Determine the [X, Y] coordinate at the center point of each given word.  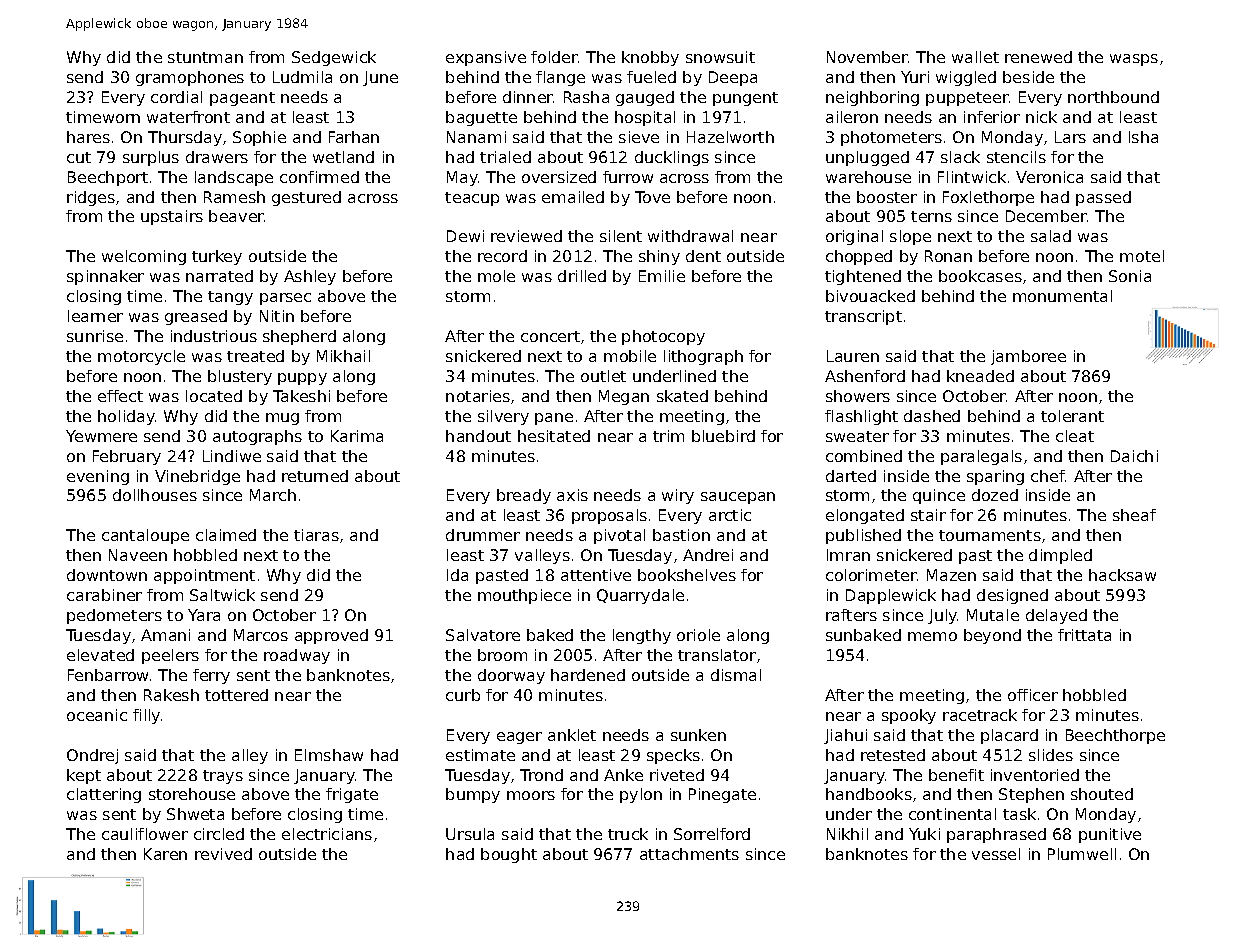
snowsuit [720, 57]
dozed [995, 495]
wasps [1134, 60]
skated [682, 396]
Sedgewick [334, 58]
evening [98, 477]
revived [223, 854]
